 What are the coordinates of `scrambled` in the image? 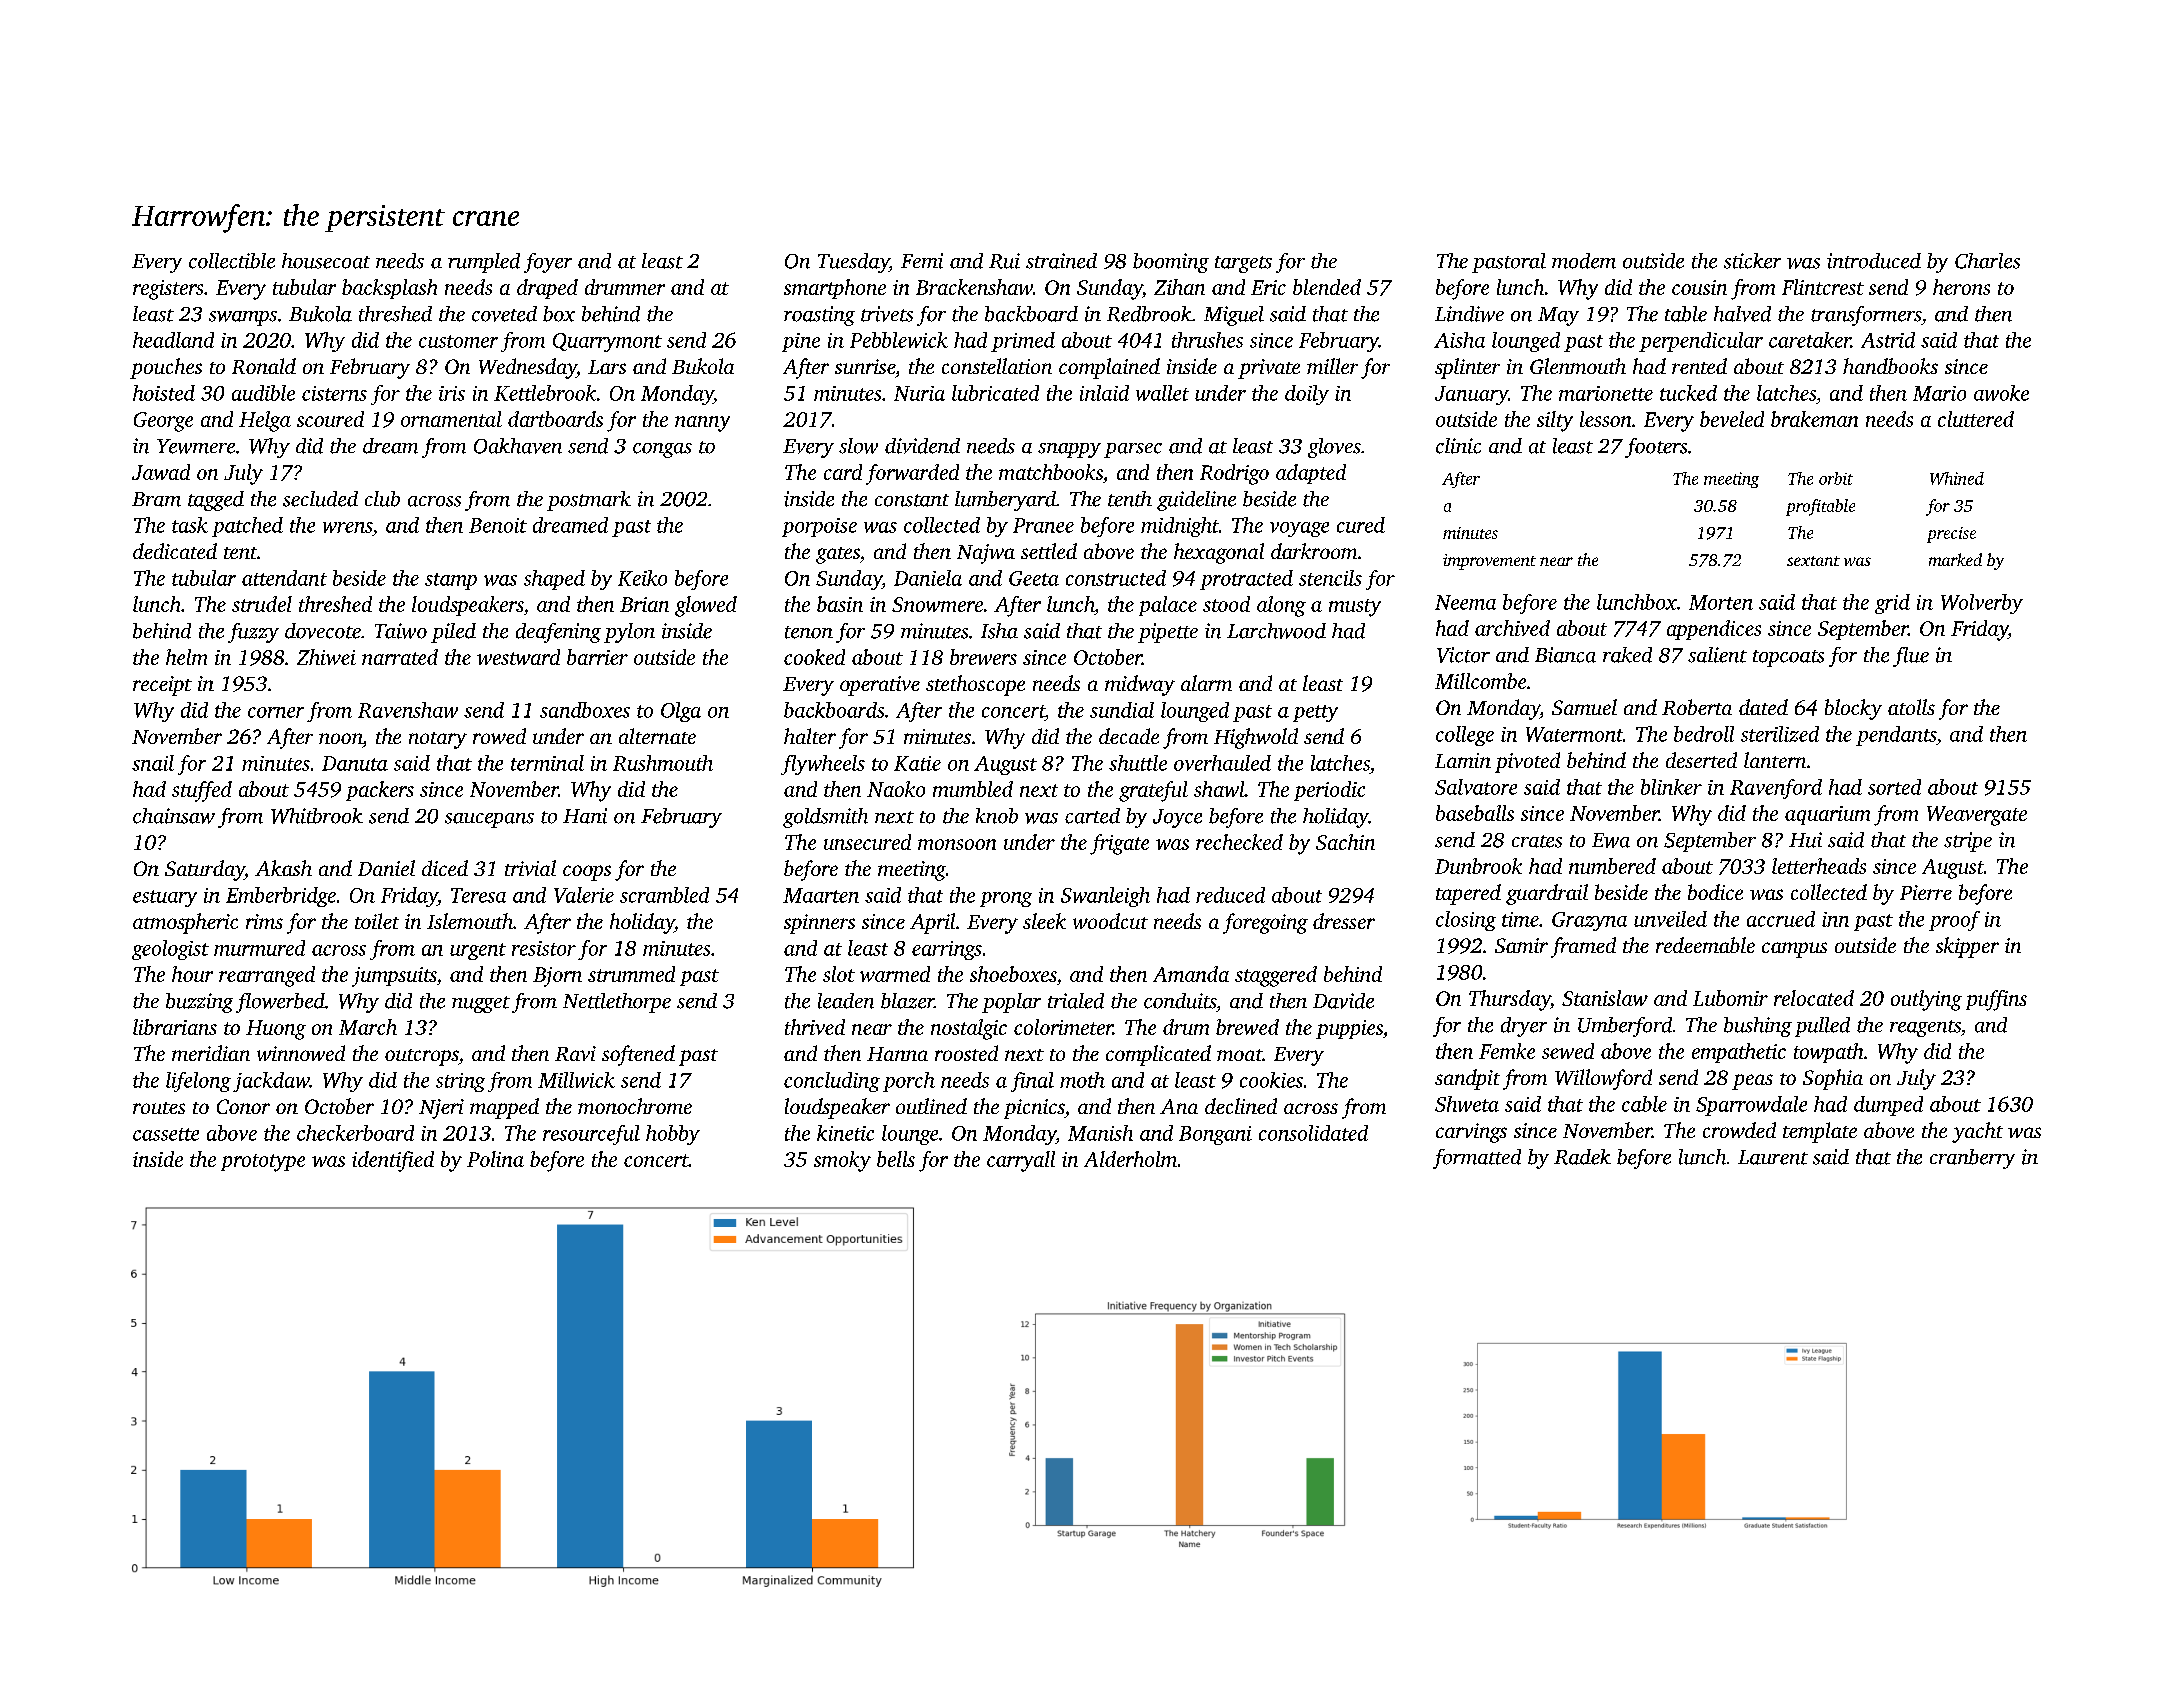 It's located at (664, 895).
